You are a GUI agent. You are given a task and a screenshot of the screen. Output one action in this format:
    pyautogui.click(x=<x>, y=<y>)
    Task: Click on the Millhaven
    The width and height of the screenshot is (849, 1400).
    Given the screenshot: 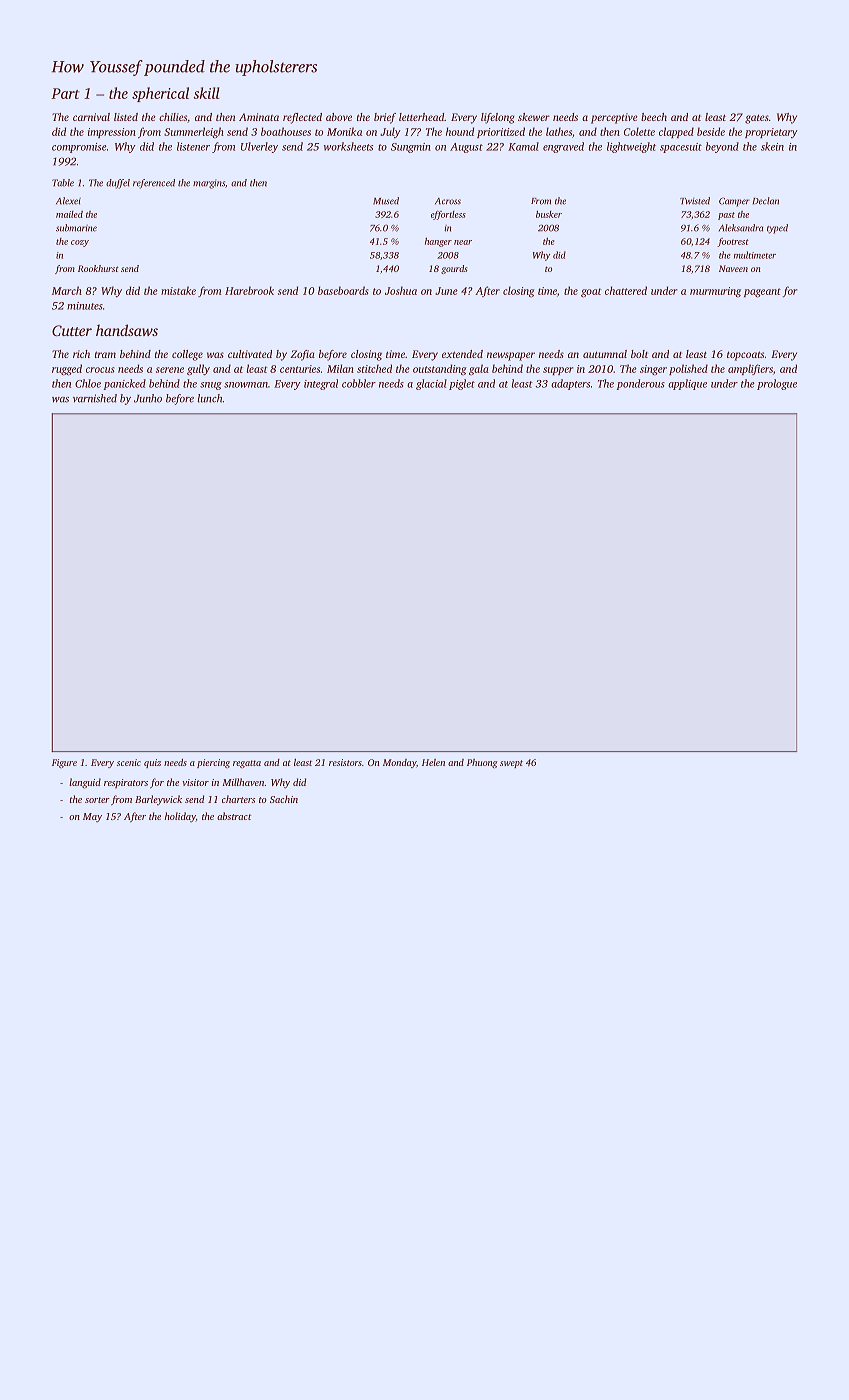 What is the action you would take?
    pyautogui.click(x=243, y=782)
